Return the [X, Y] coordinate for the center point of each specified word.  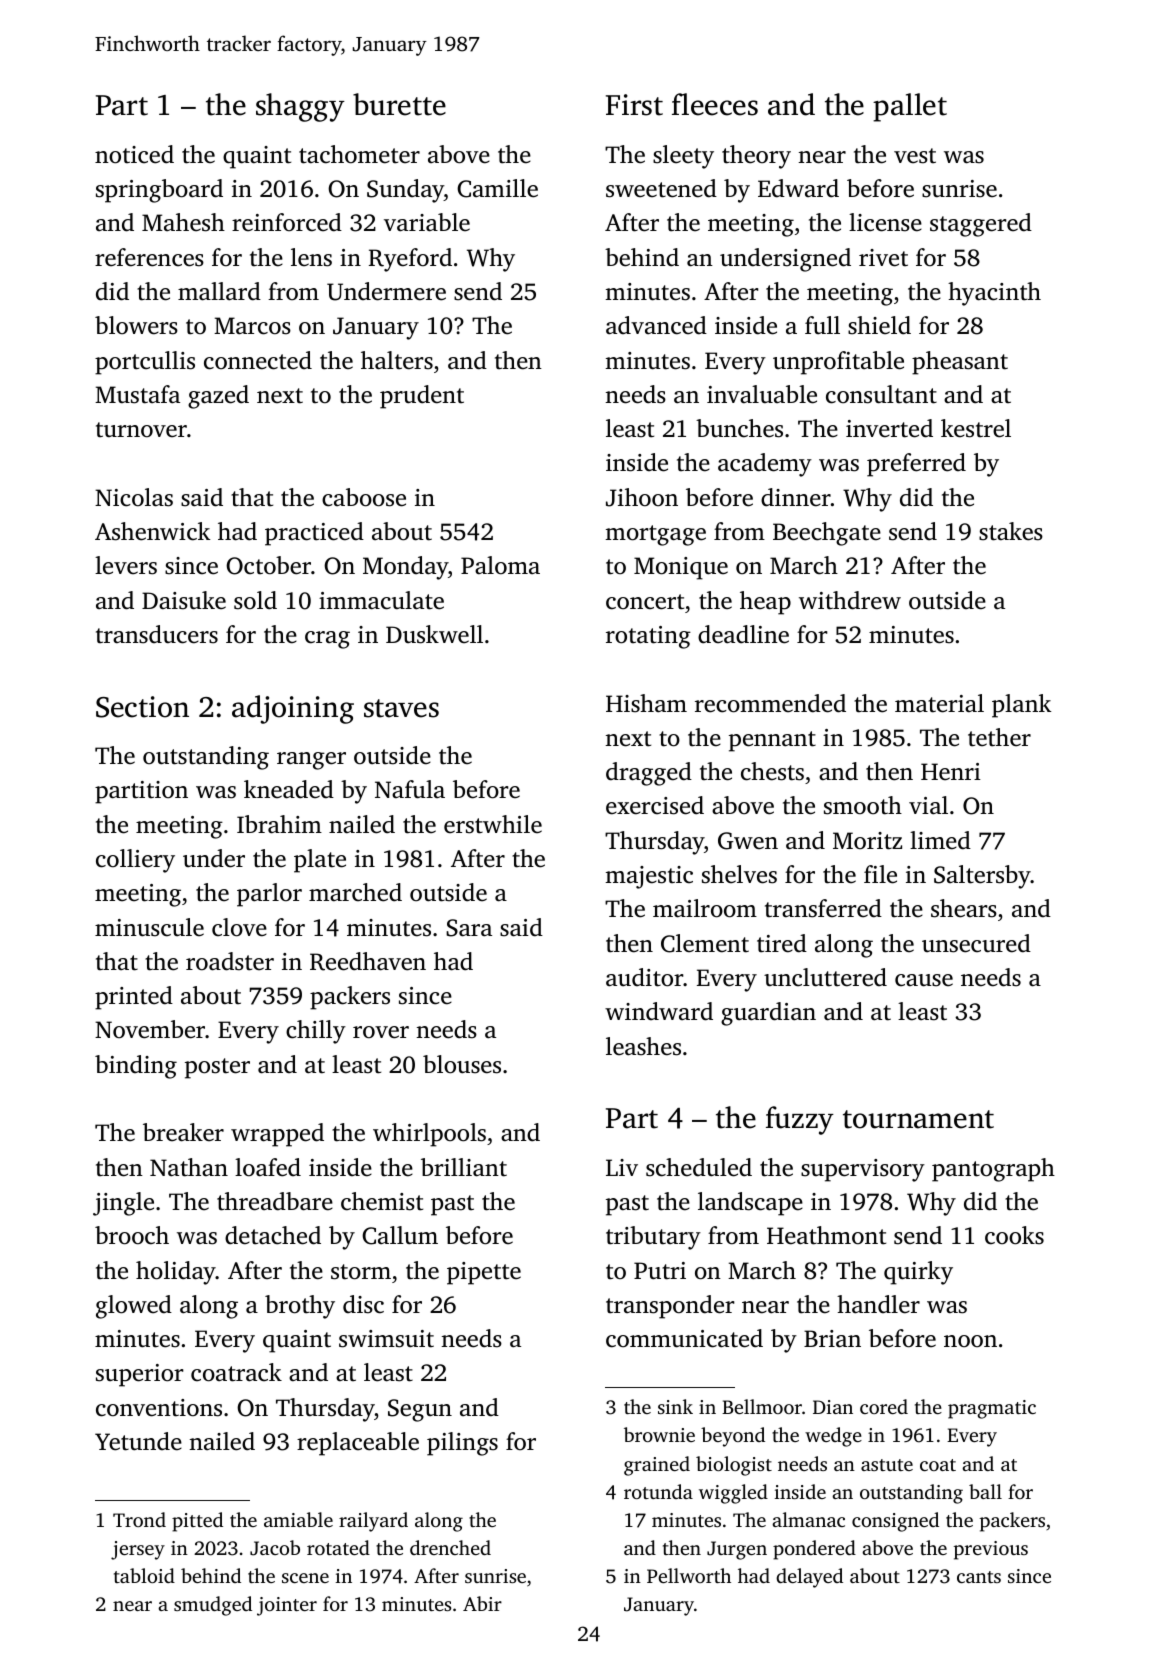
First [634, 105]
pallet [910, 107]
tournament [918, 1119]
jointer [287, 1606]
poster [217, 1068]
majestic [649, 877]
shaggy [300, 107]
